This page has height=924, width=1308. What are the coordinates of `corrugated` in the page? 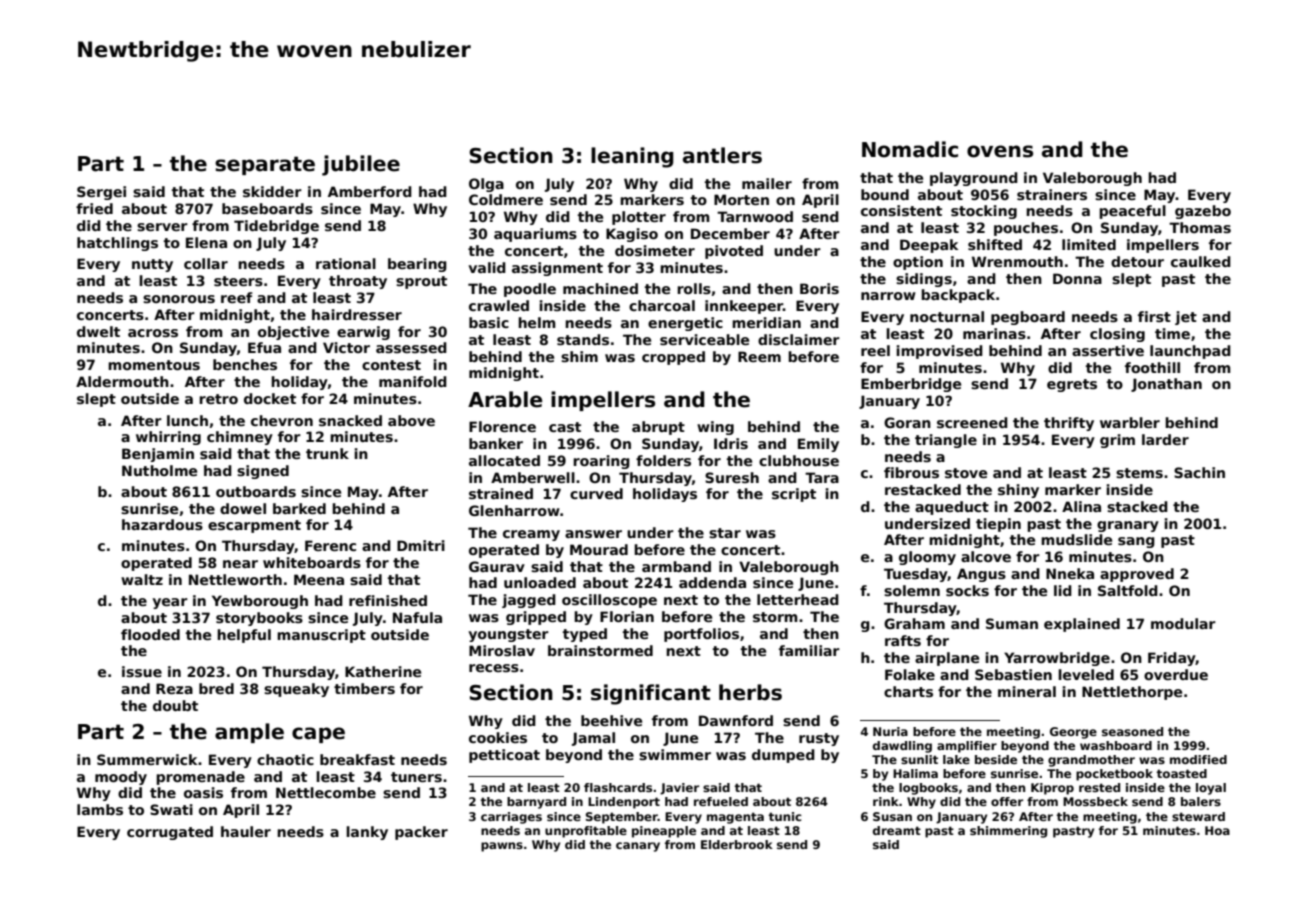 It's located at (170, 833).
